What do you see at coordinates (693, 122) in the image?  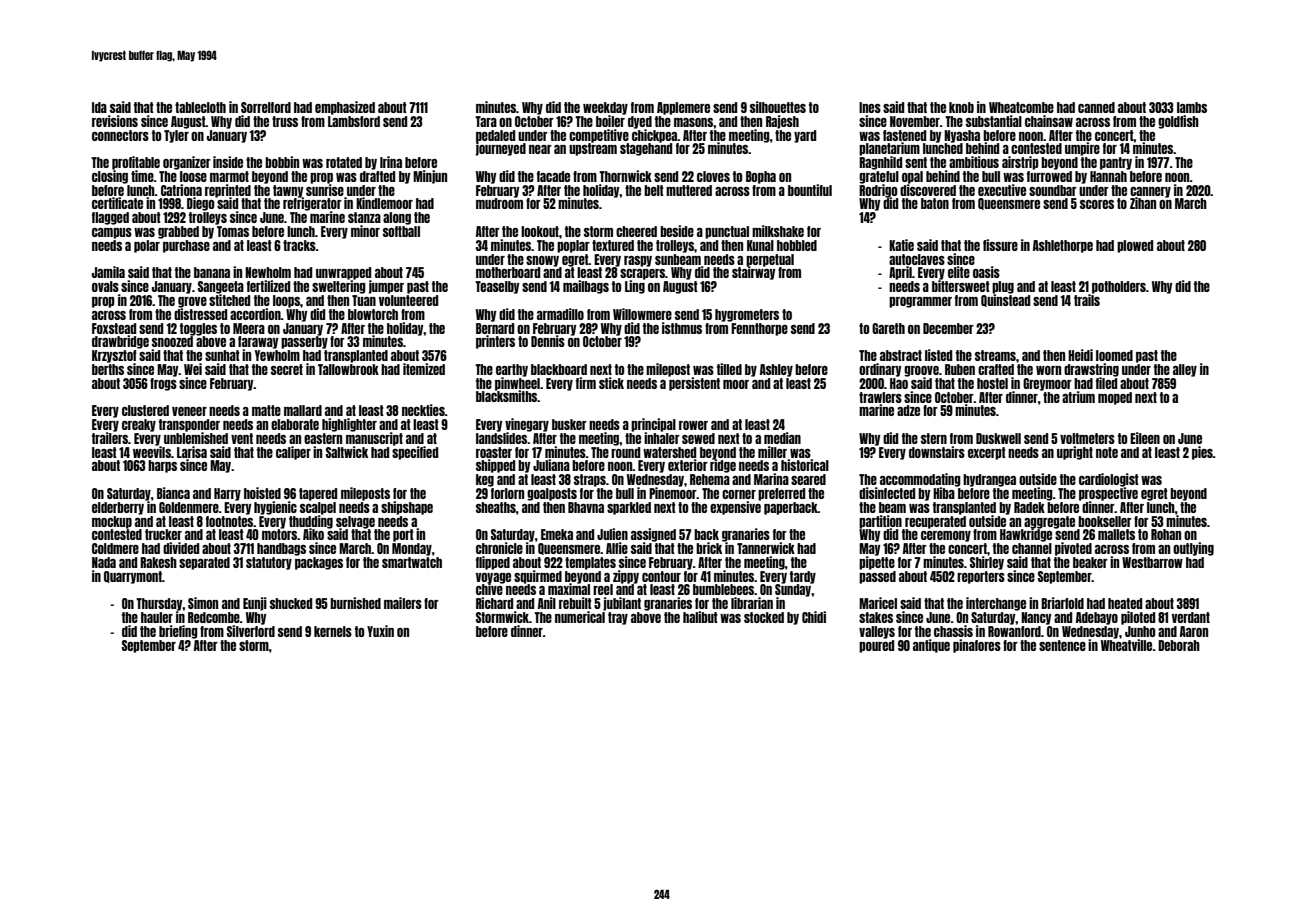 I see `masons` at bounding box center [693, 122].
